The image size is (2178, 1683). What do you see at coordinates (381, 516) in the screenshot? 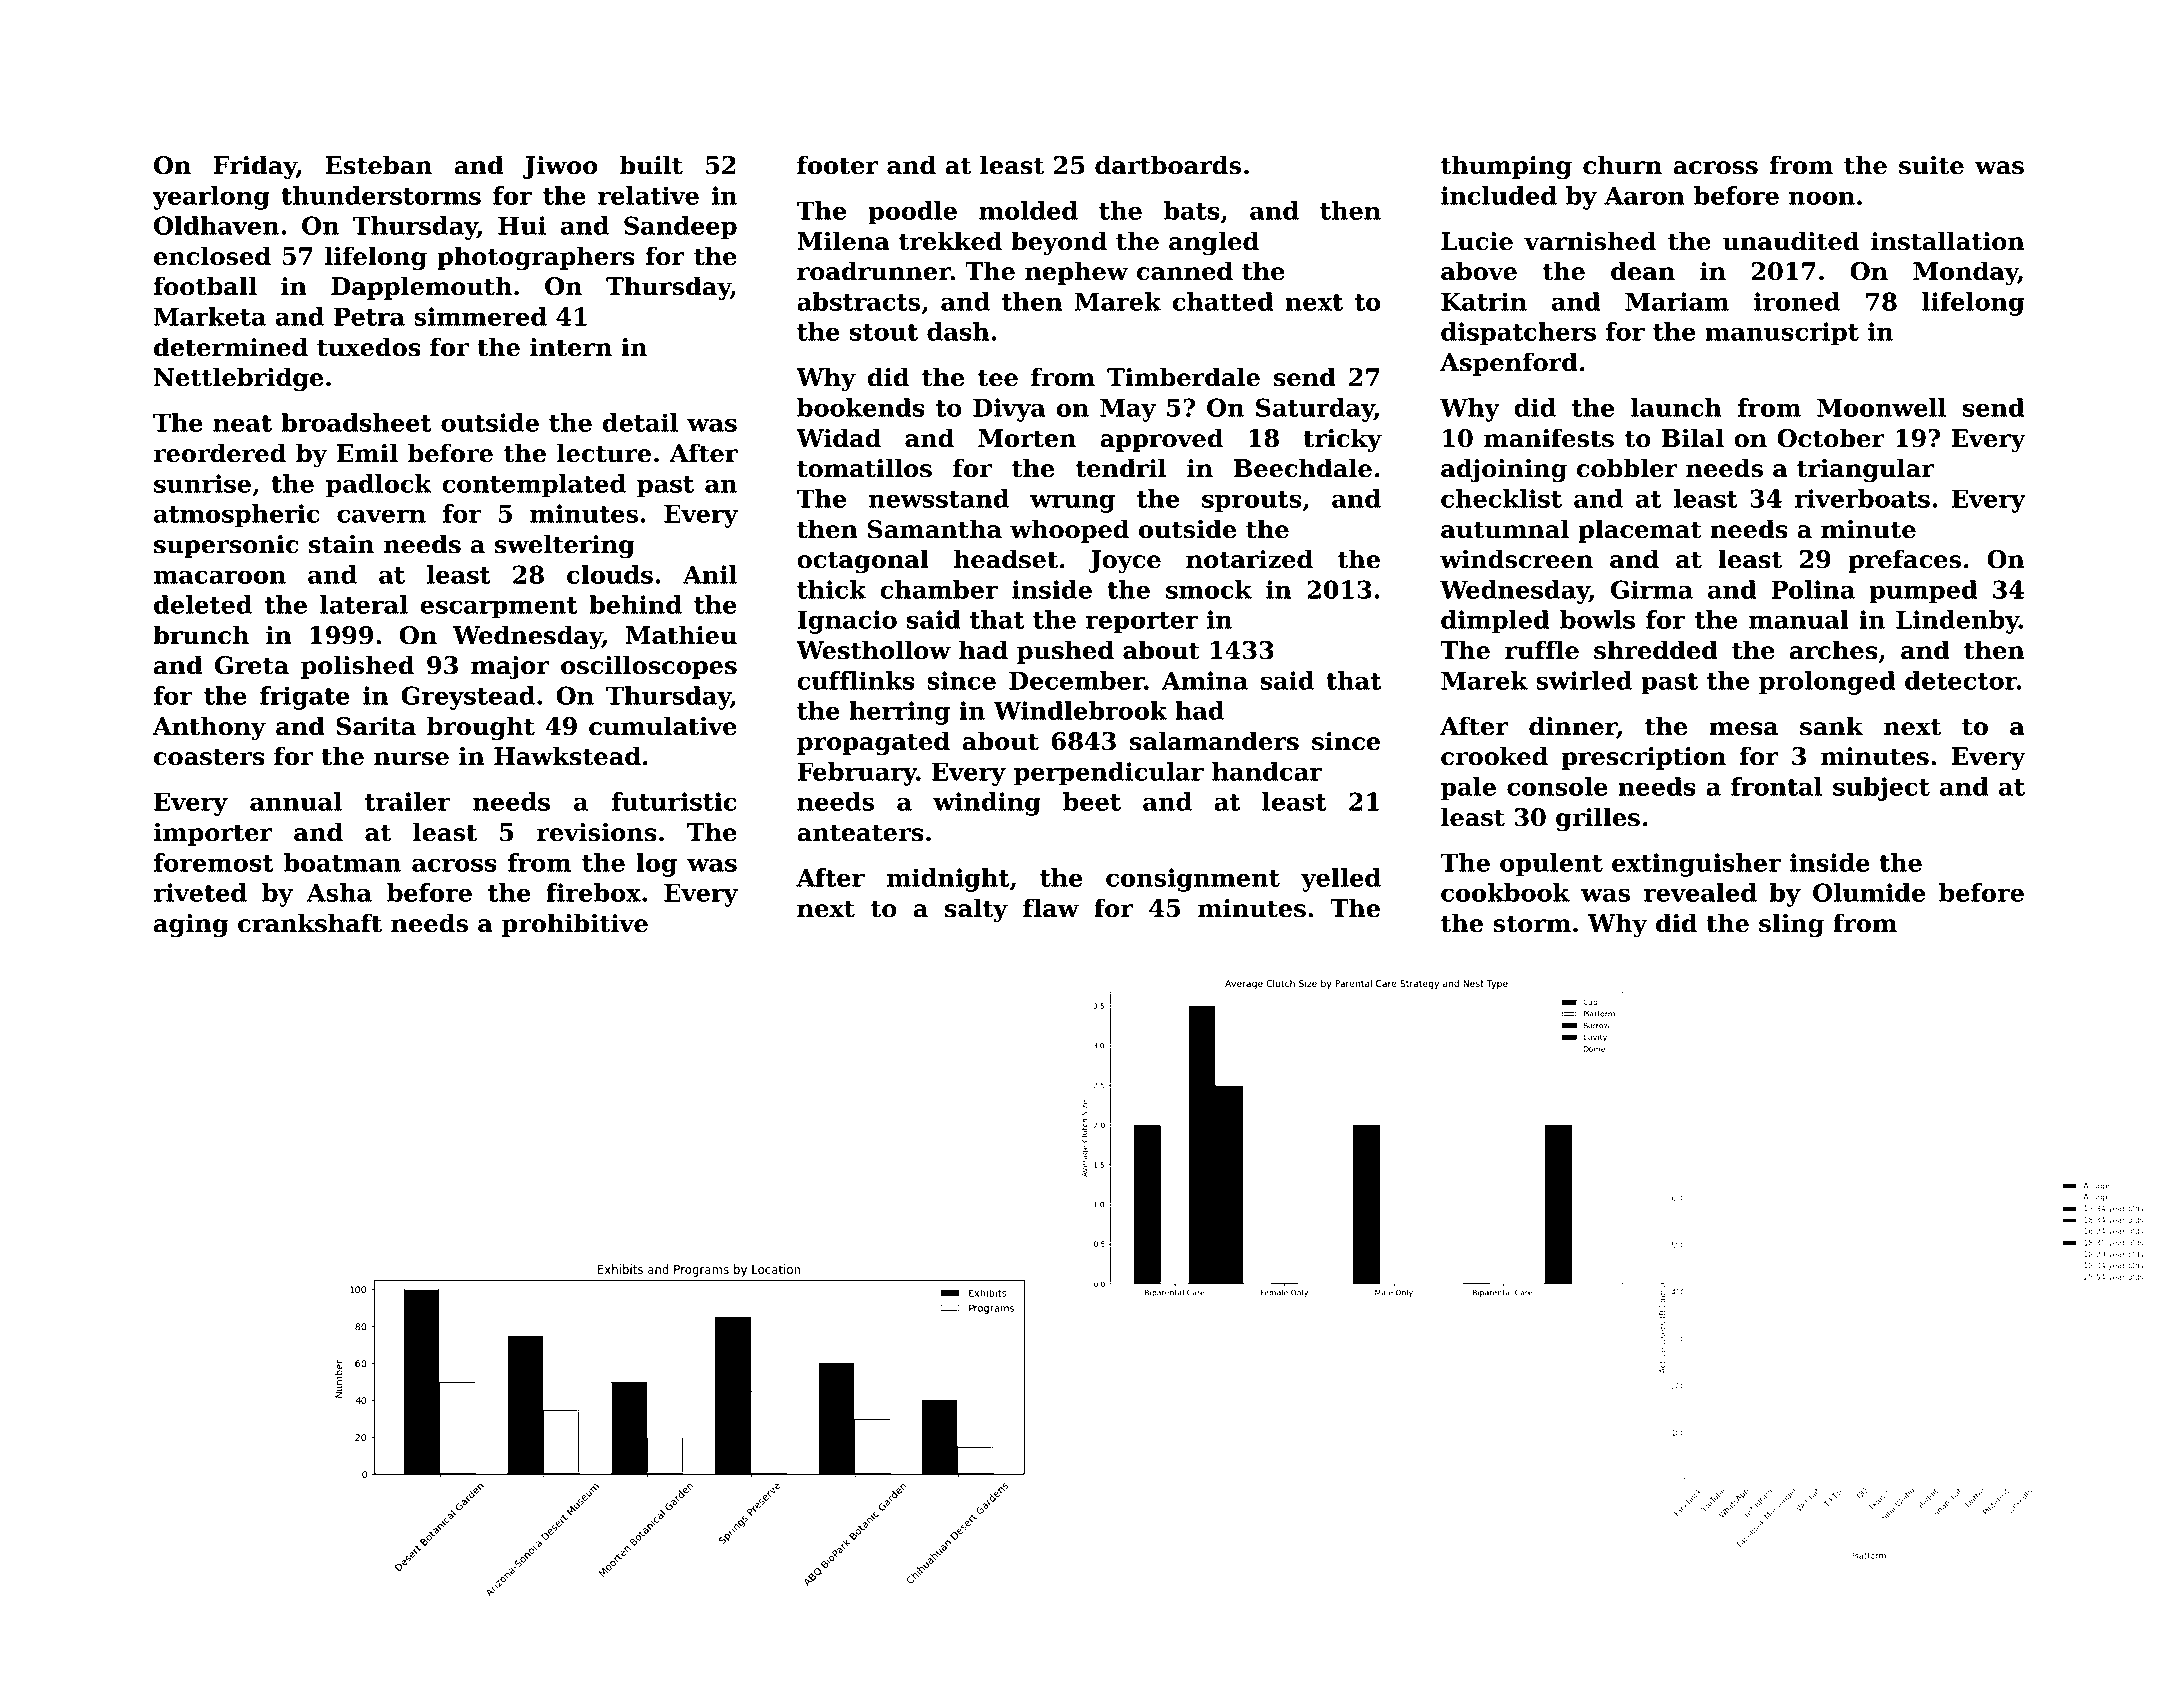
I see `cavern` at bounding box center [381, 516].
